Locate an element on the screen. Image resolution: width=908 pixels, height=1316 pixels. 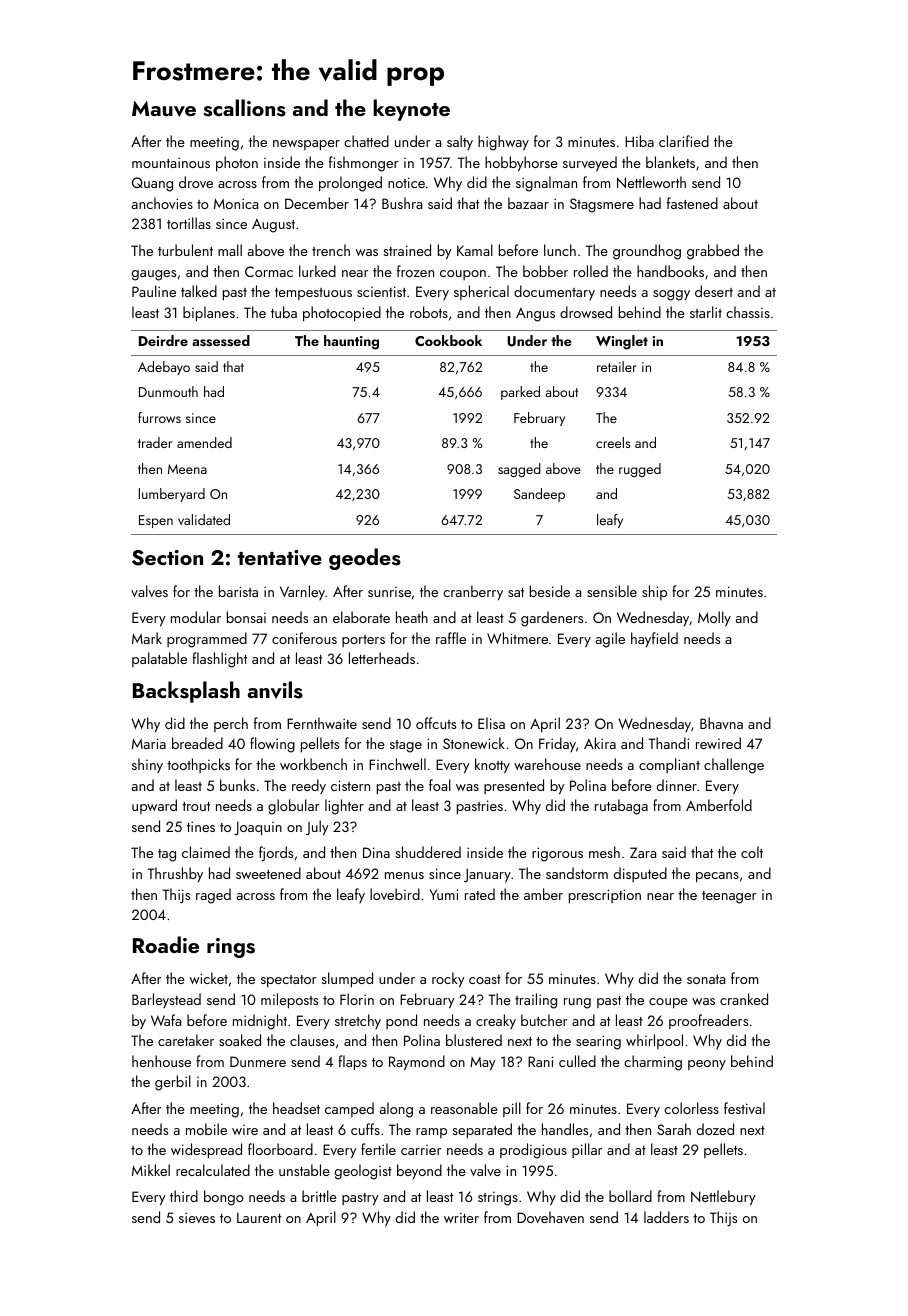
Quang is located at coordinates (152, 184).
